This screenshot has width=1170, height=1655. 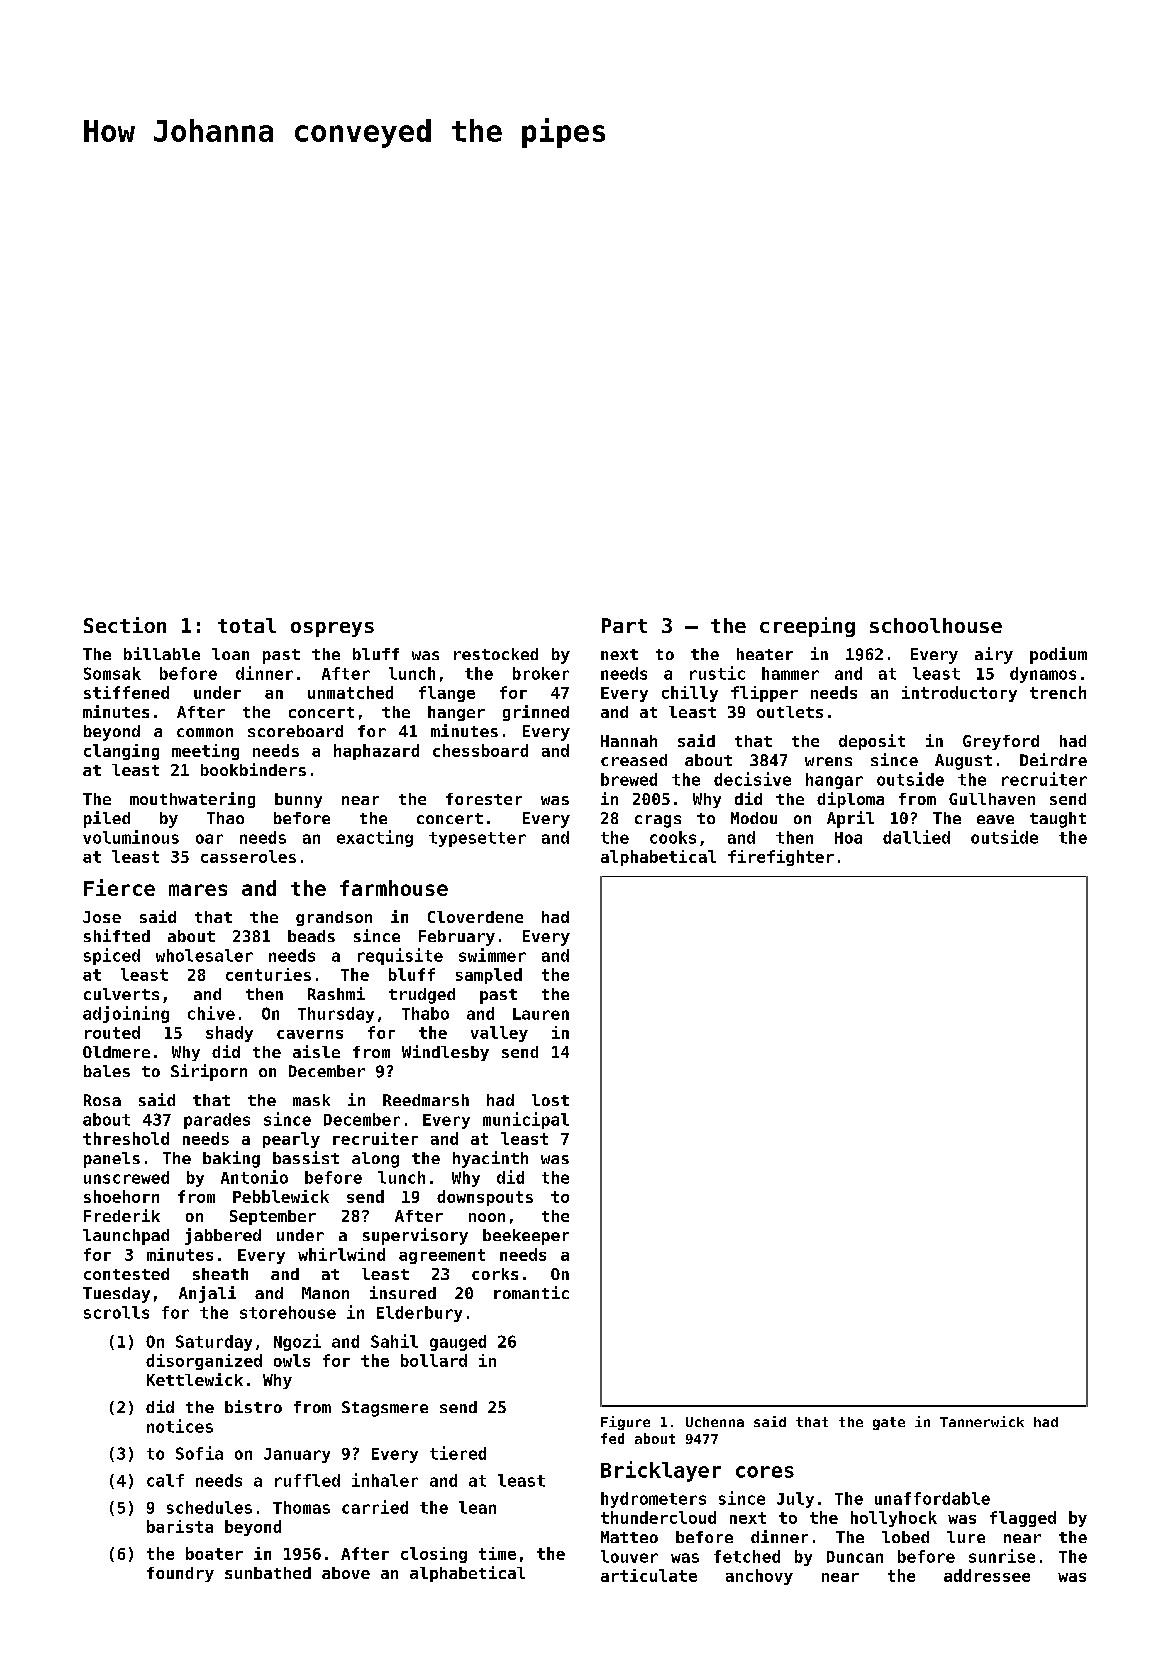 What do you see at coordinates (526, 1237) in the screenshot?
I see `beekeeper` at bounding box center [526, 1237].
